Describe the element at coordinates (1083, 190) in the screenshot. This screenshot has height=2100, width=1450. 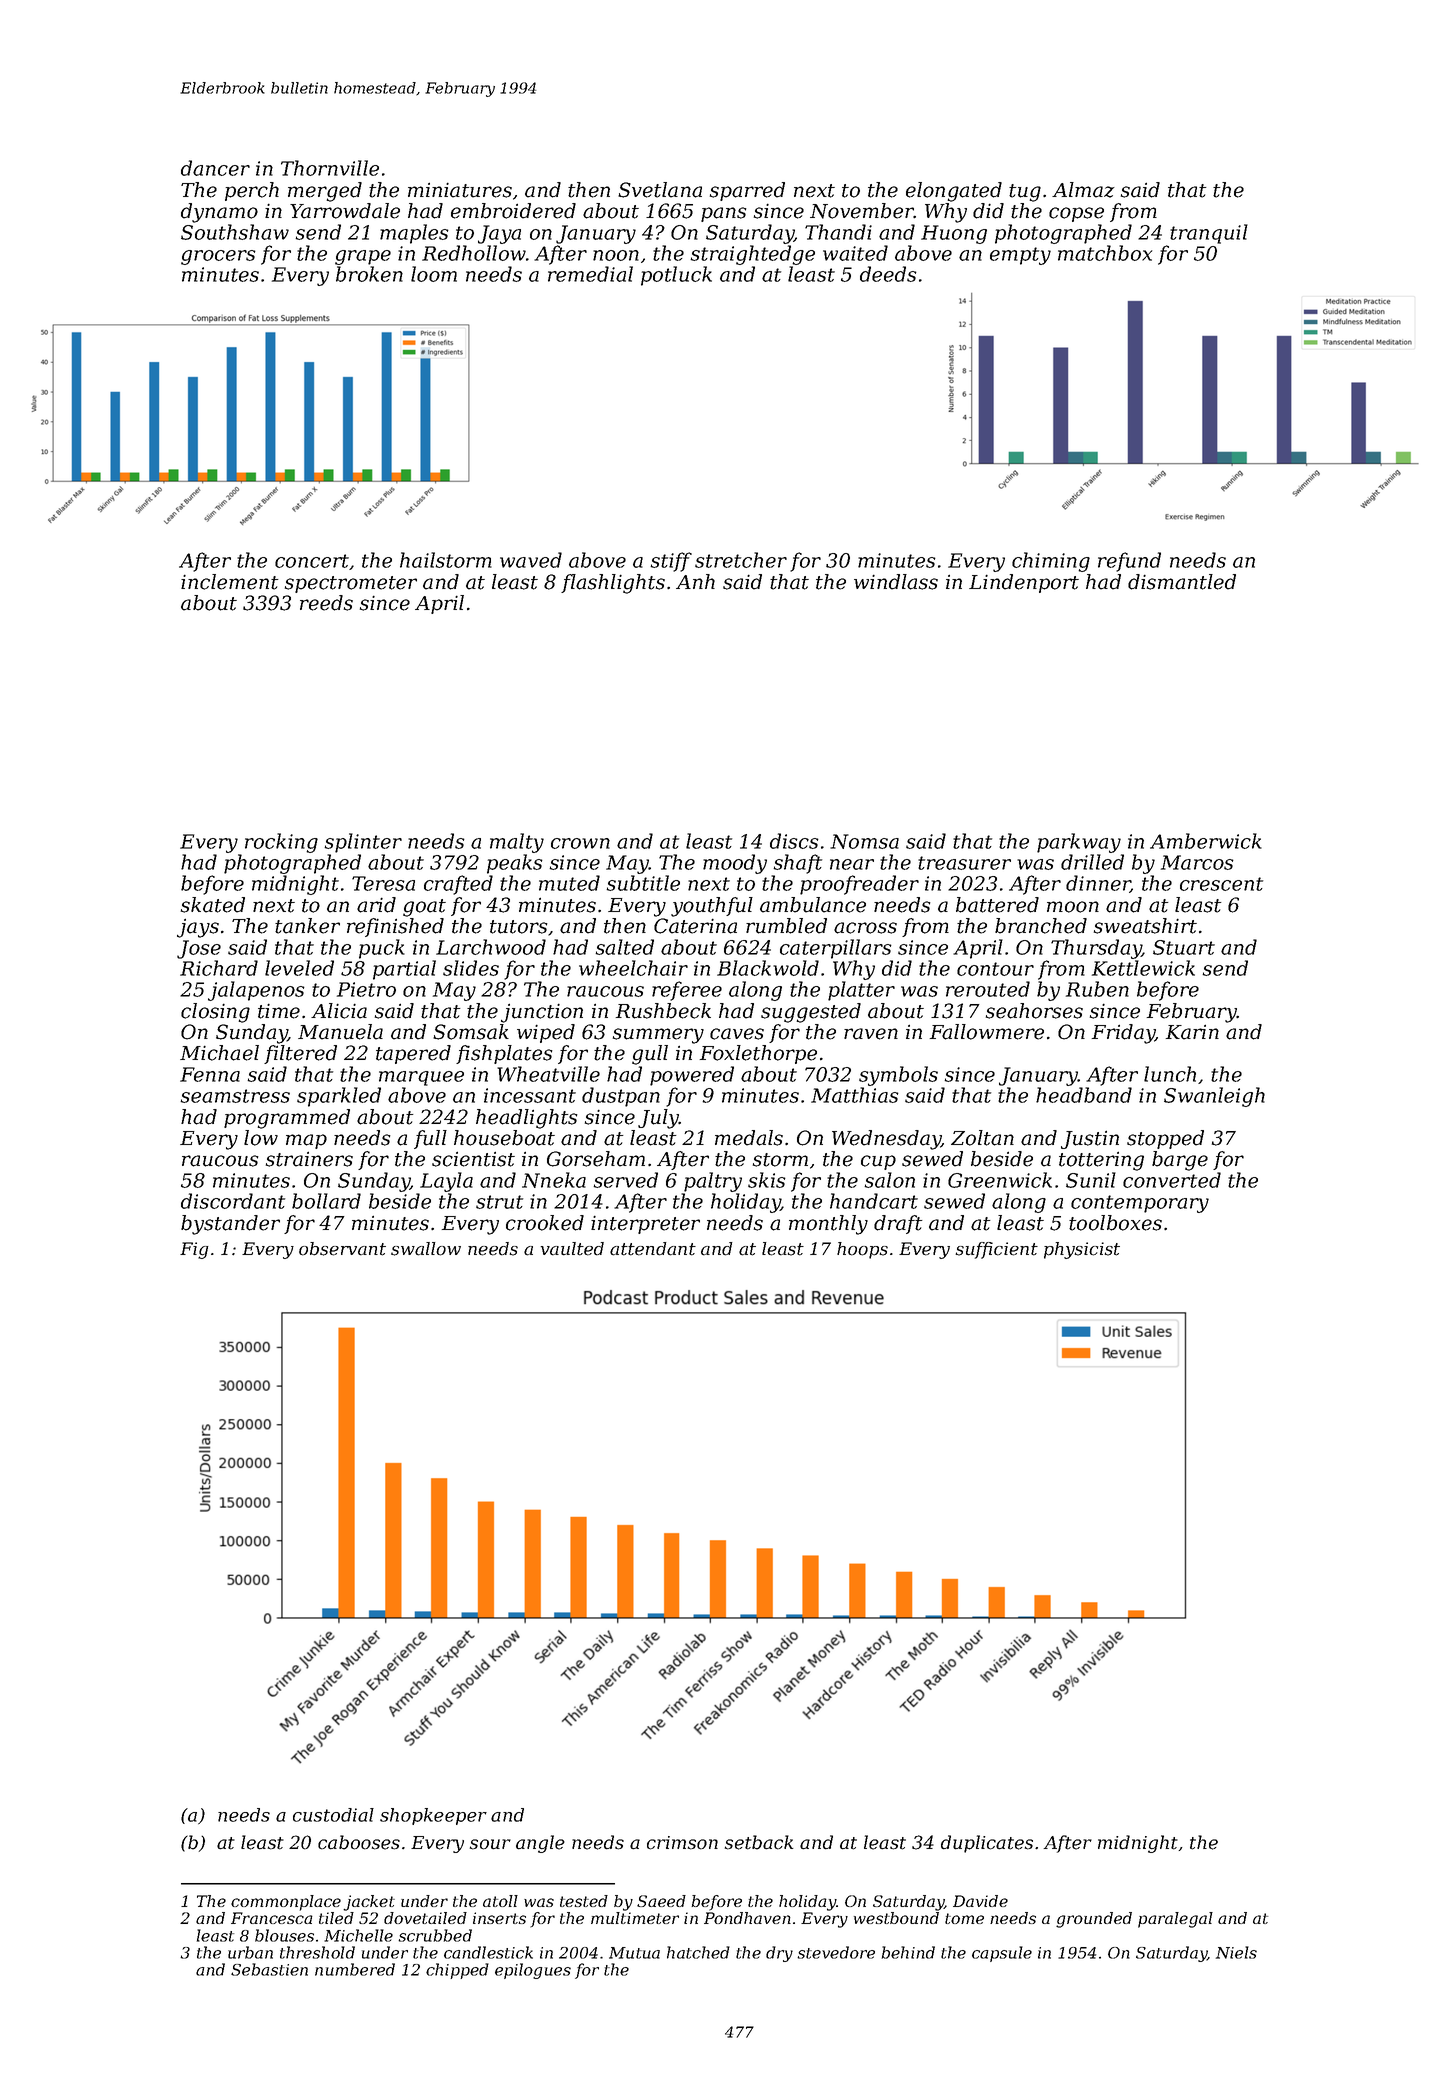
I see `Almaz` at that location.
